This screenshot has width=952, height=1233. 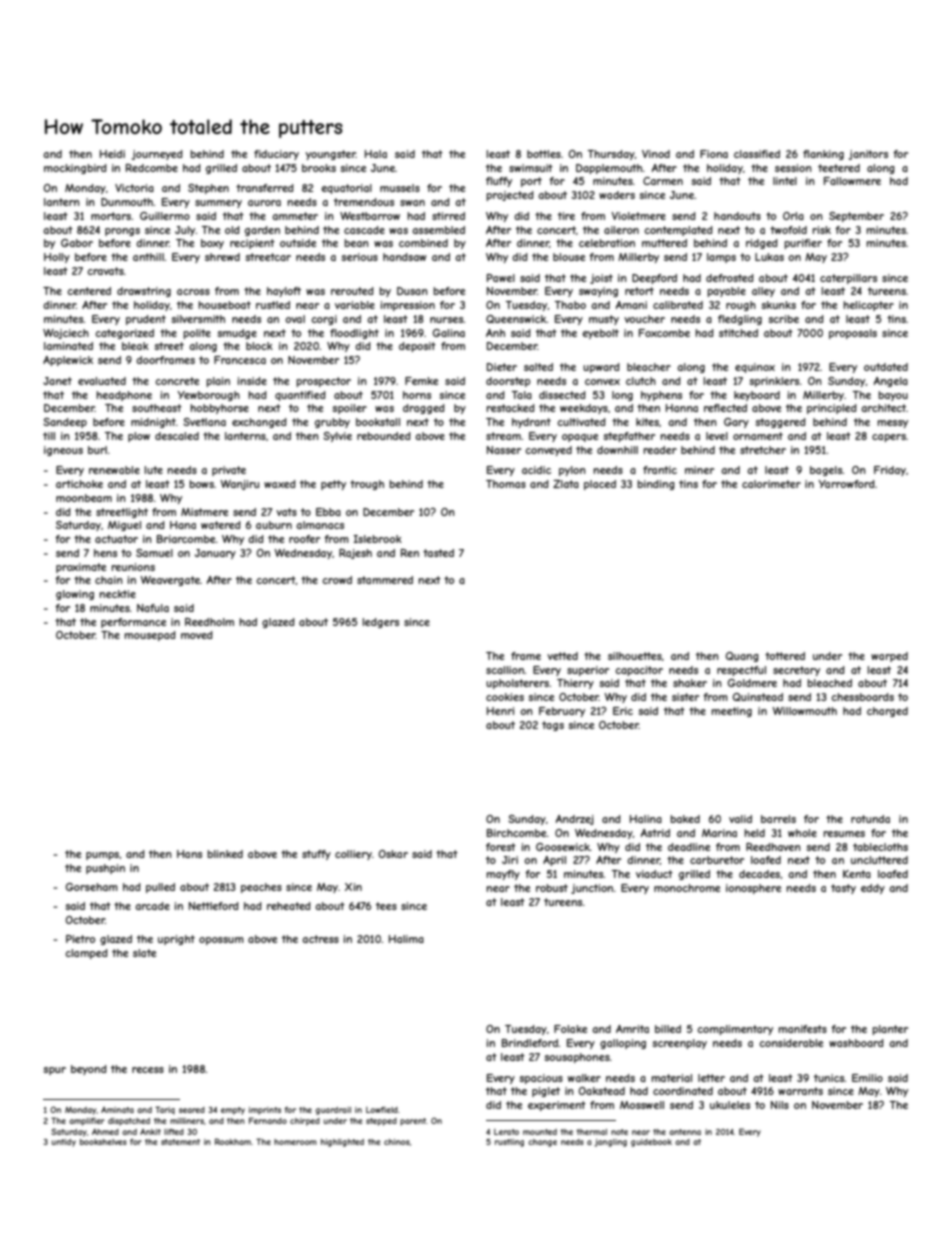 I want to click on Nils, so click(x=780, y=1105).
